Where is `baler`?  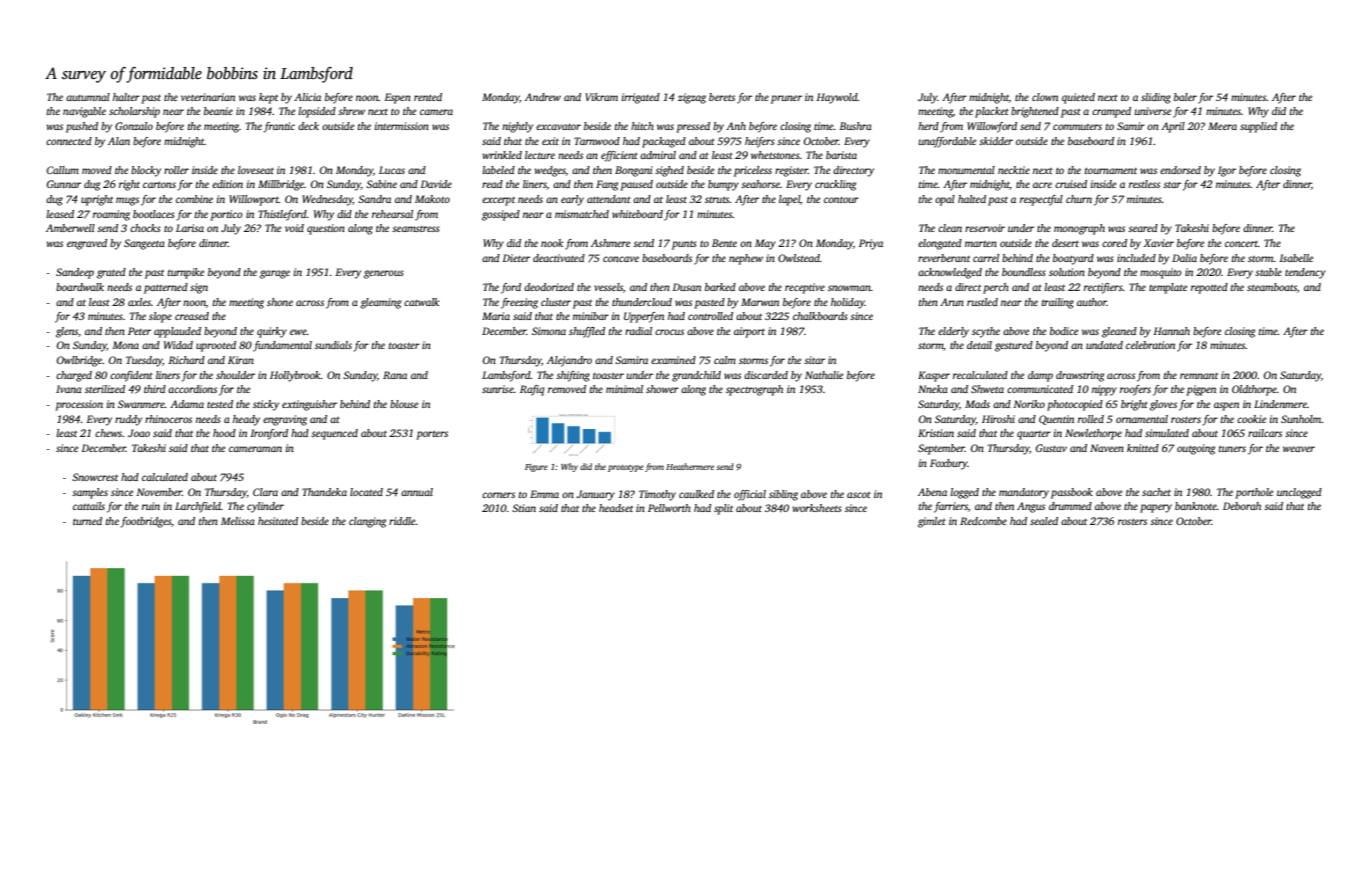
baler is located at coordinates (1185, 97).
